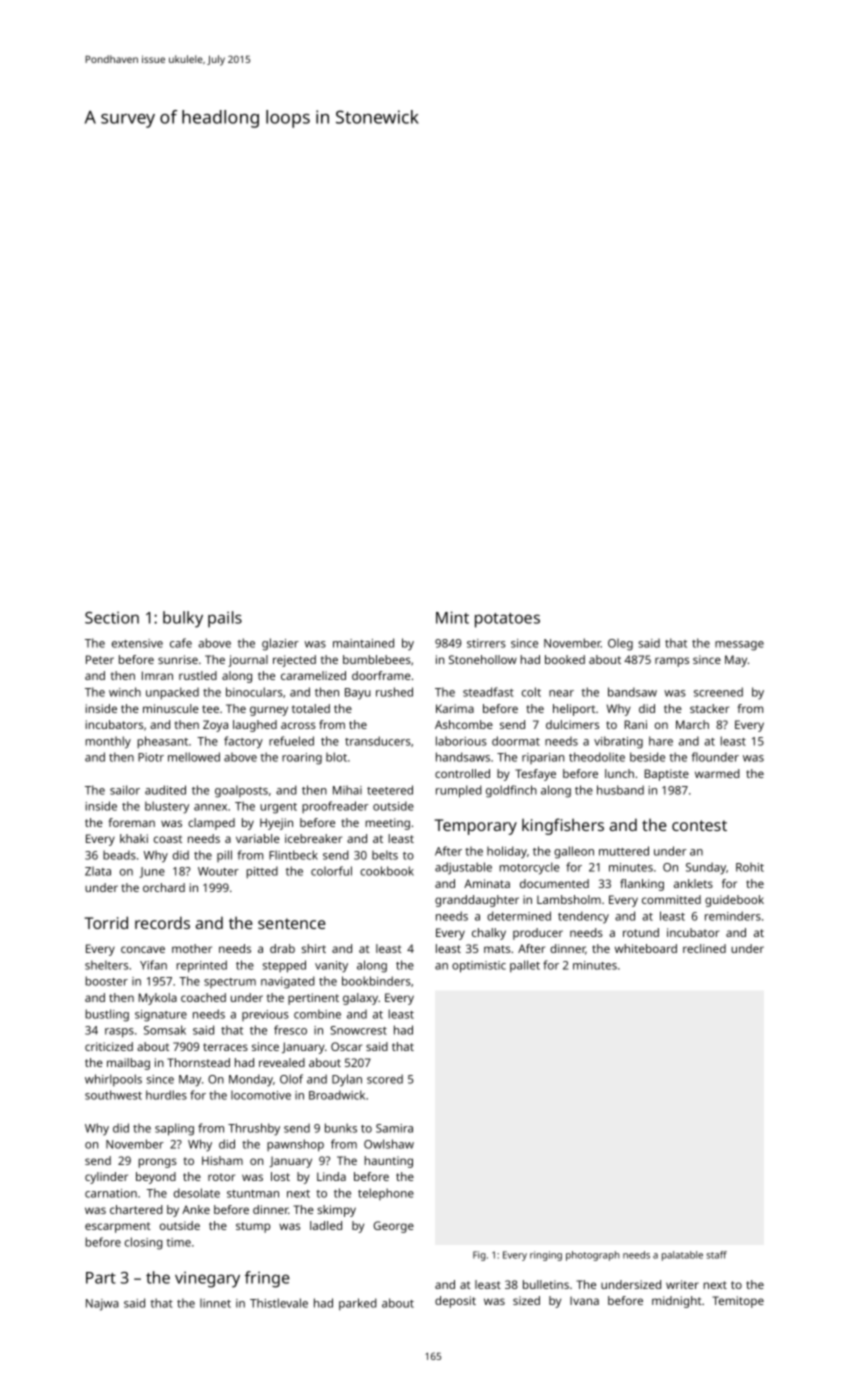  Describe the element at coordinates (389, 1144) in the screenshot. I see `Owlshaw` at that location.
